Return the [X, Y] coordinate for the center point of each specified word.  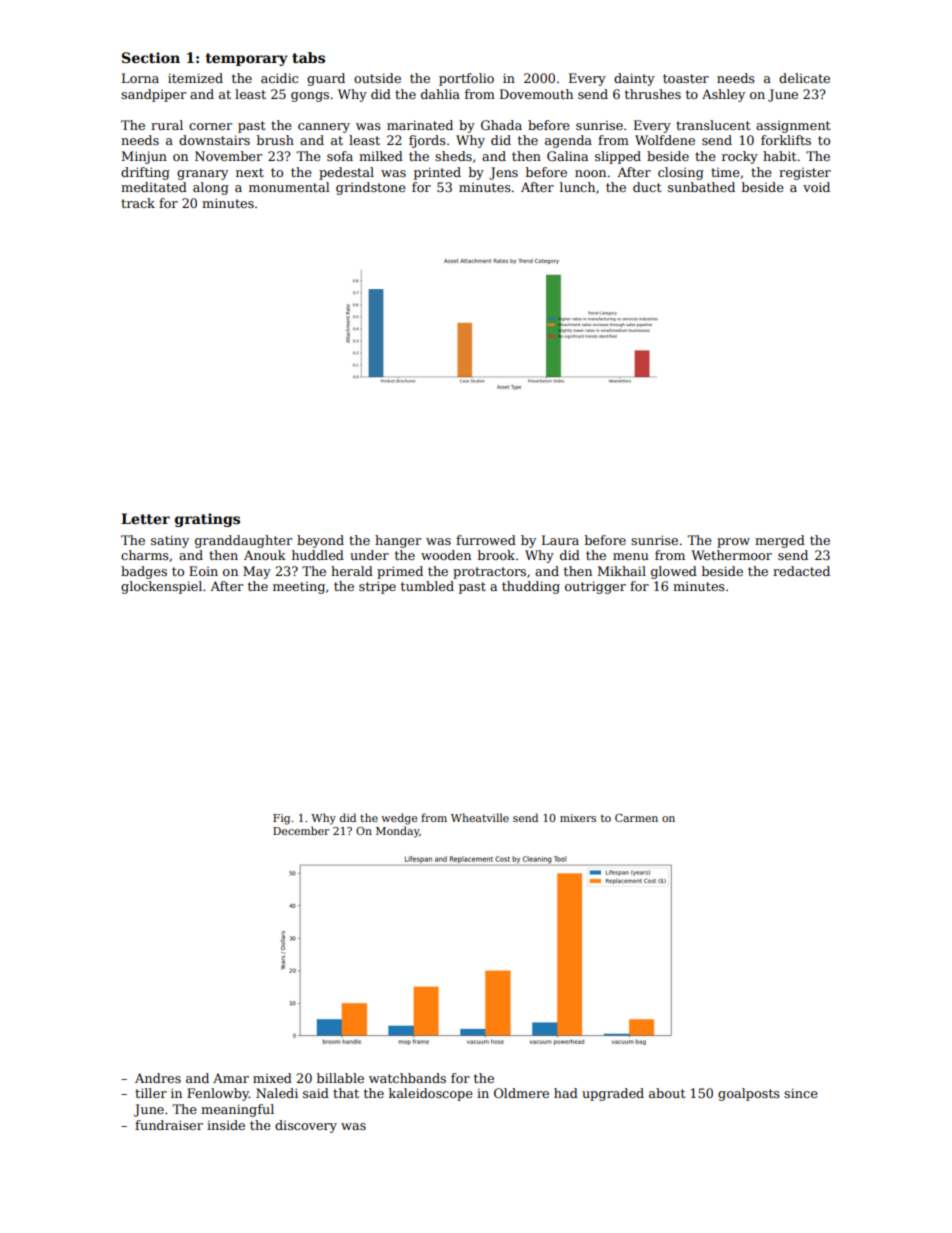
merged [780, 541]
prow [733, 543]
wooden [446, 555]
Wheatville [480, 817]
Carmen [636, 818]
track [138, 203]
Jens [503, 173]
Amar [231, 1078]
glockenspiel [161, 587]
